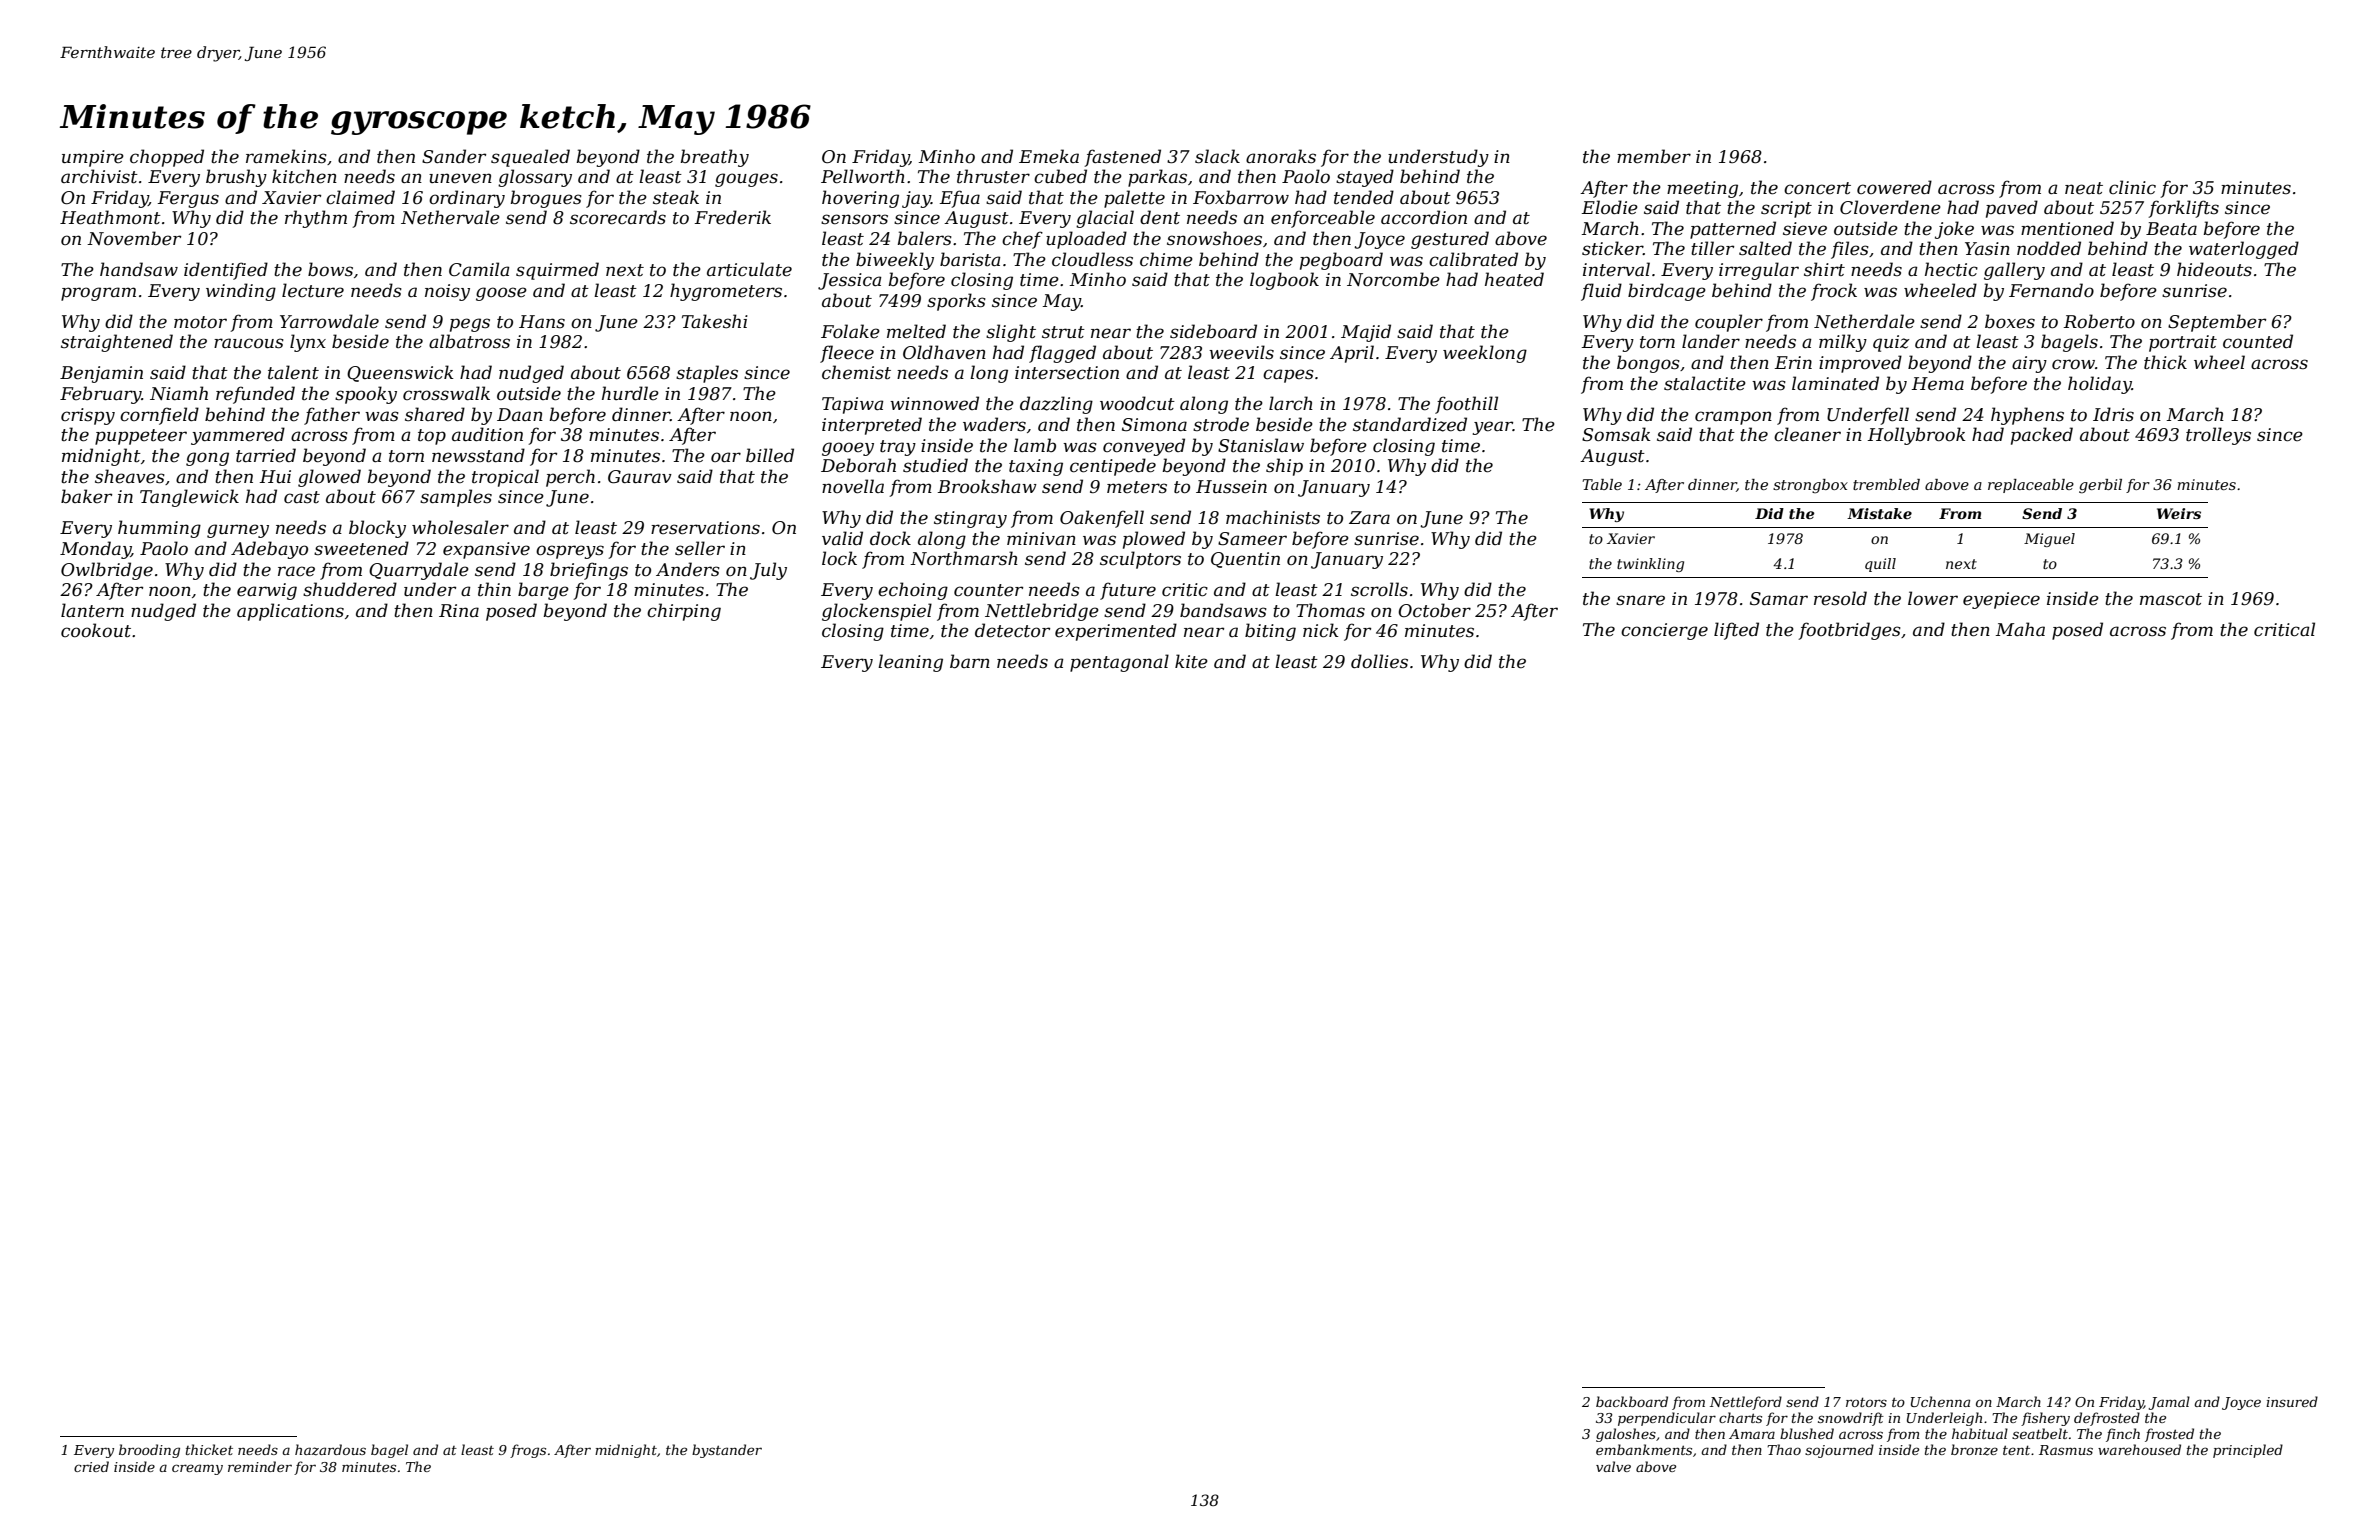 The width and height of the document is (2380, 1540). What do you see at coordinates (260, 1466) in the document?
I see `reminder` at bounding box center [260, 1466].
